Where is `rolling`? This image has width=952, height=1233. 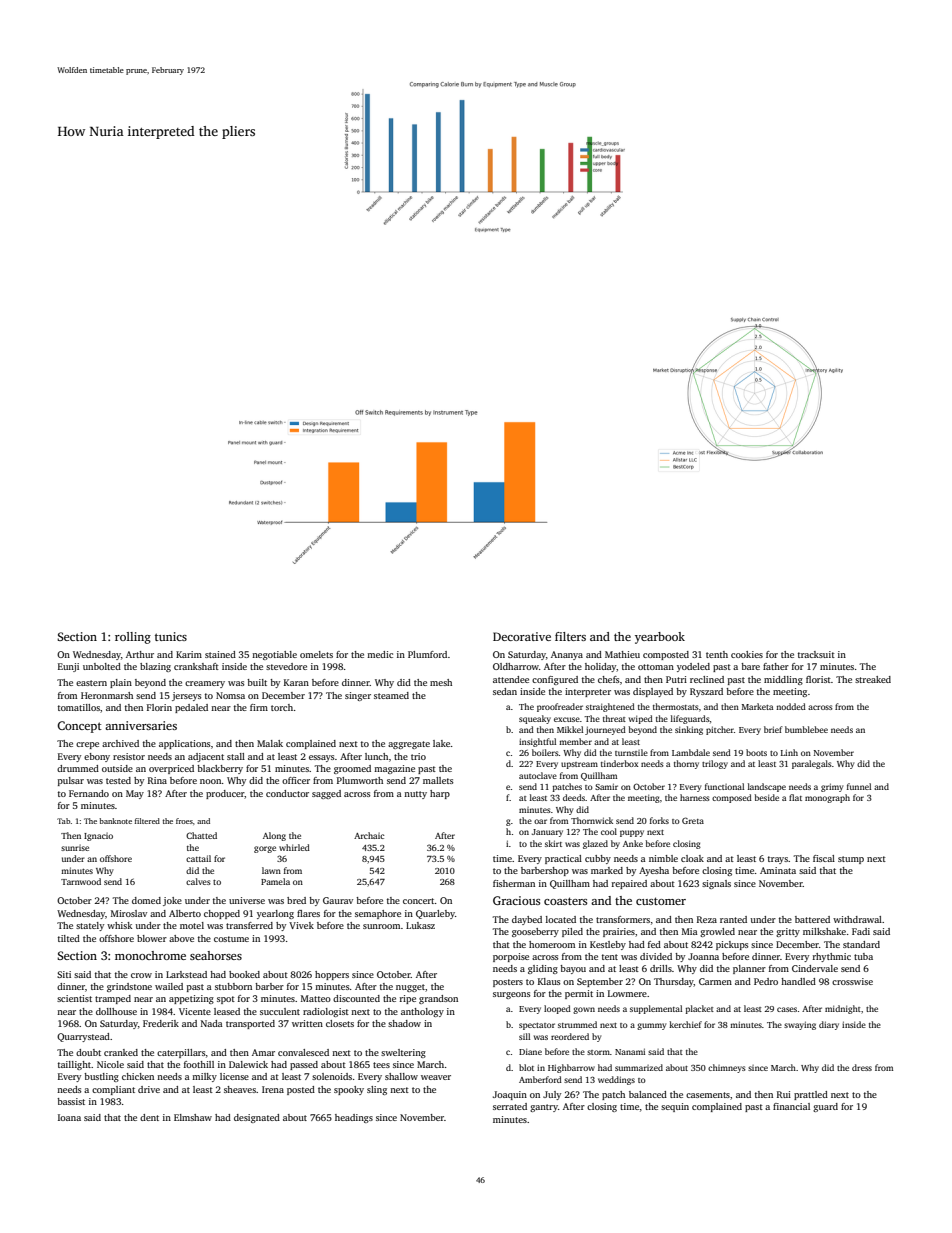
rolling is located at coordinates (133, 638).
